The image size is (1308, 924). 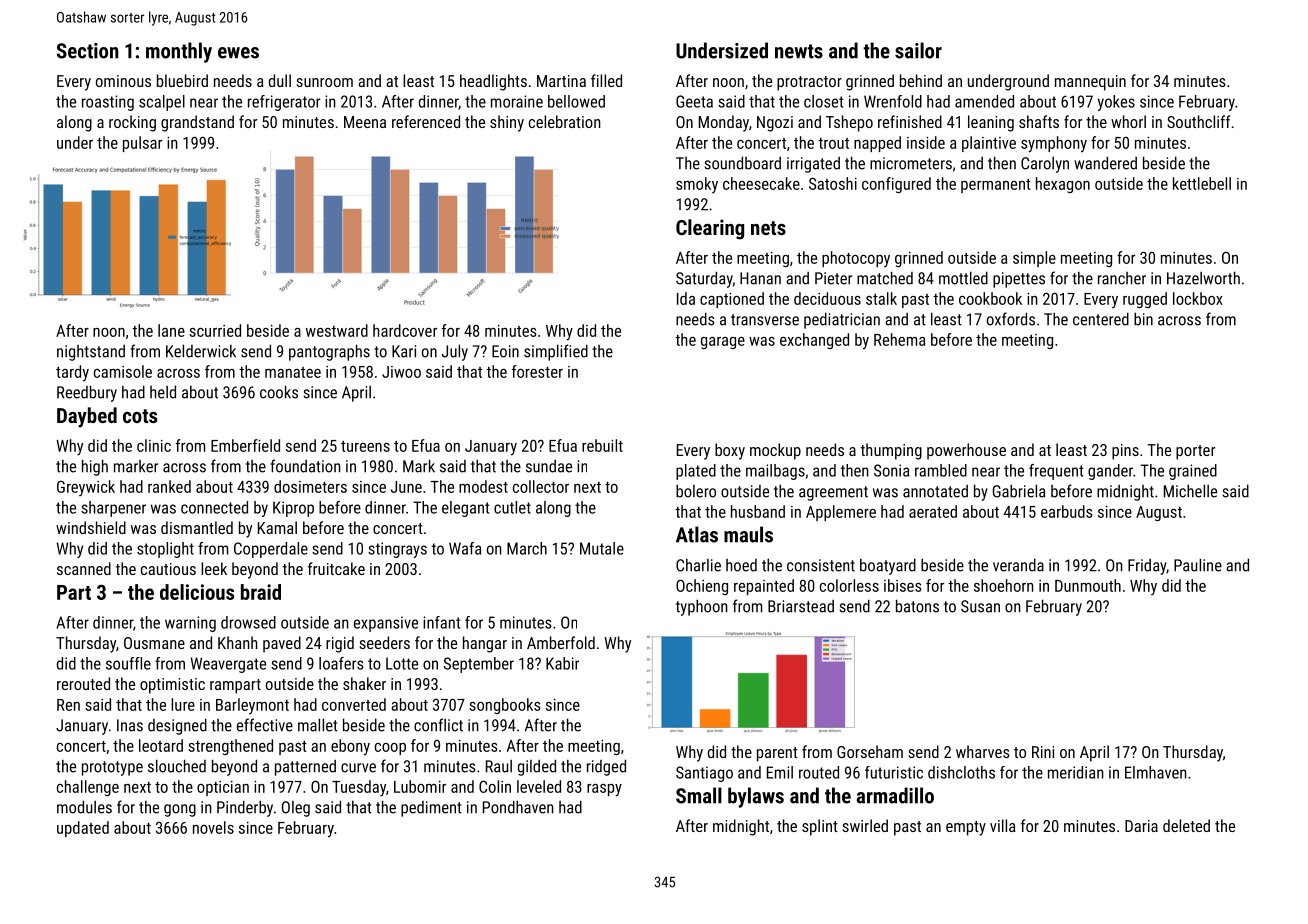 I want to click on grandstand, so click(x=197, y=123).
